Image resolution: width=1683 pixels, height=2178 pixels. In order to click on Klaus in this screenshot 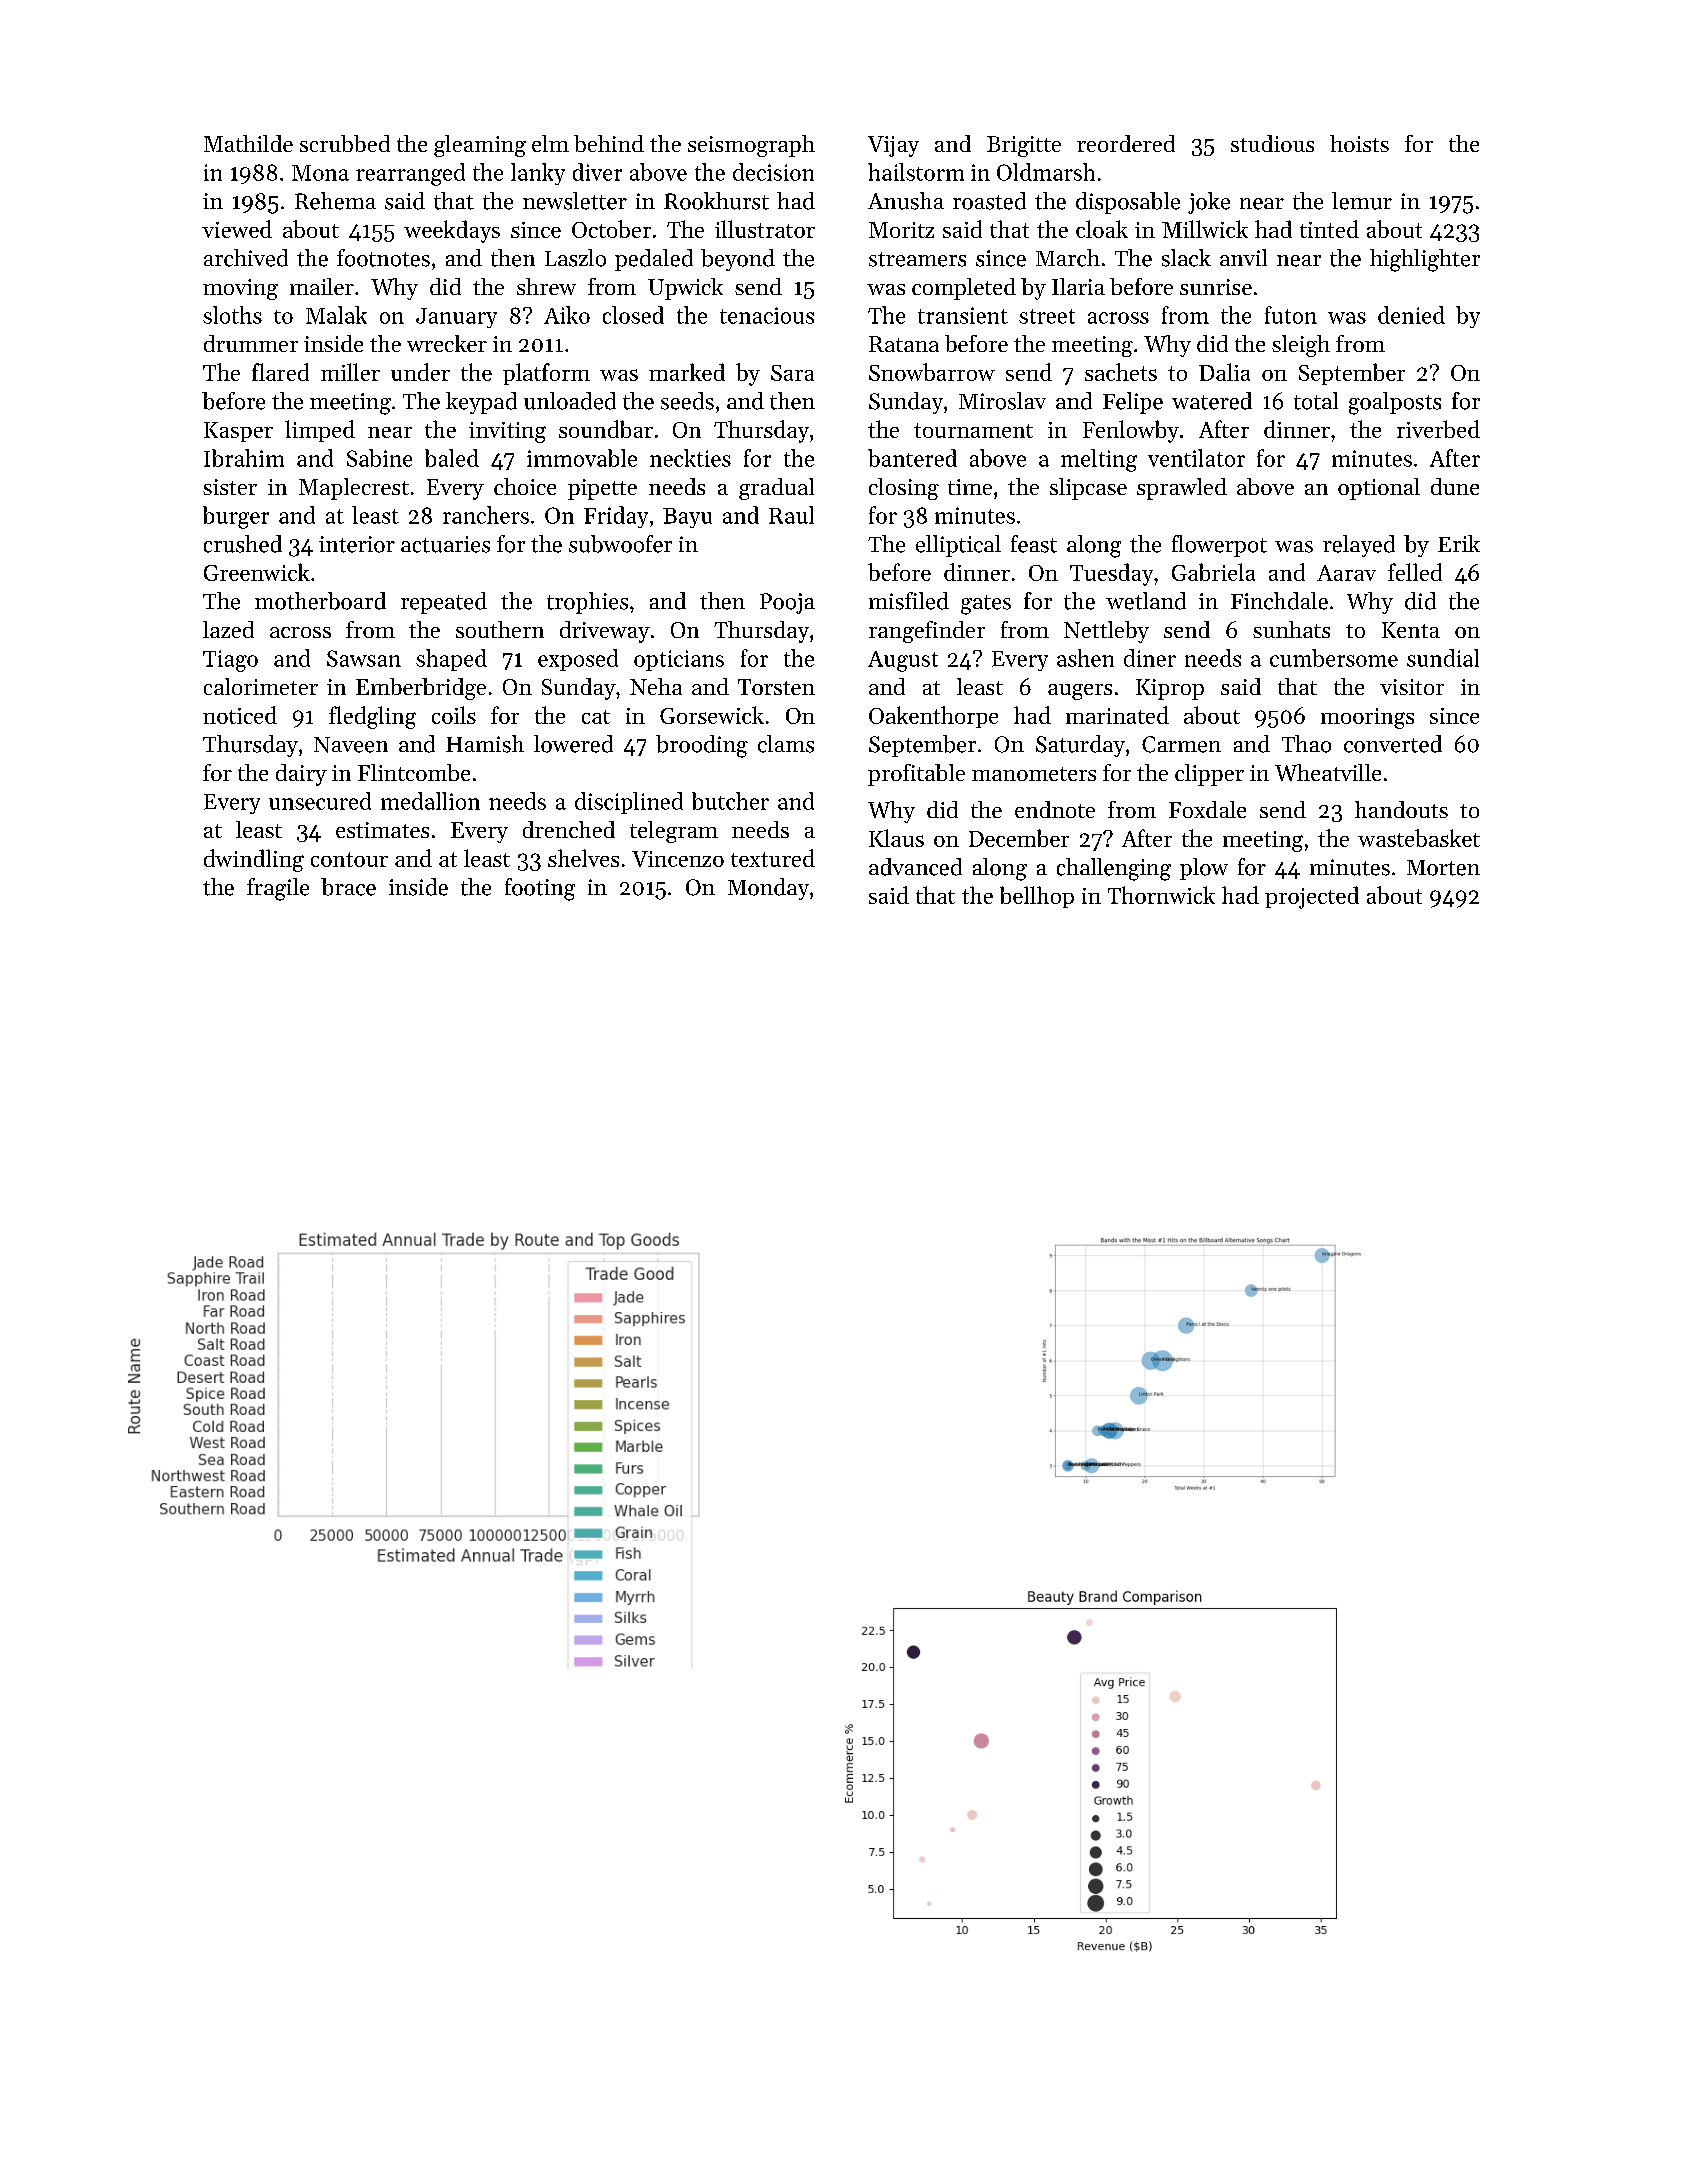, I will do `click(896, 838)`.
